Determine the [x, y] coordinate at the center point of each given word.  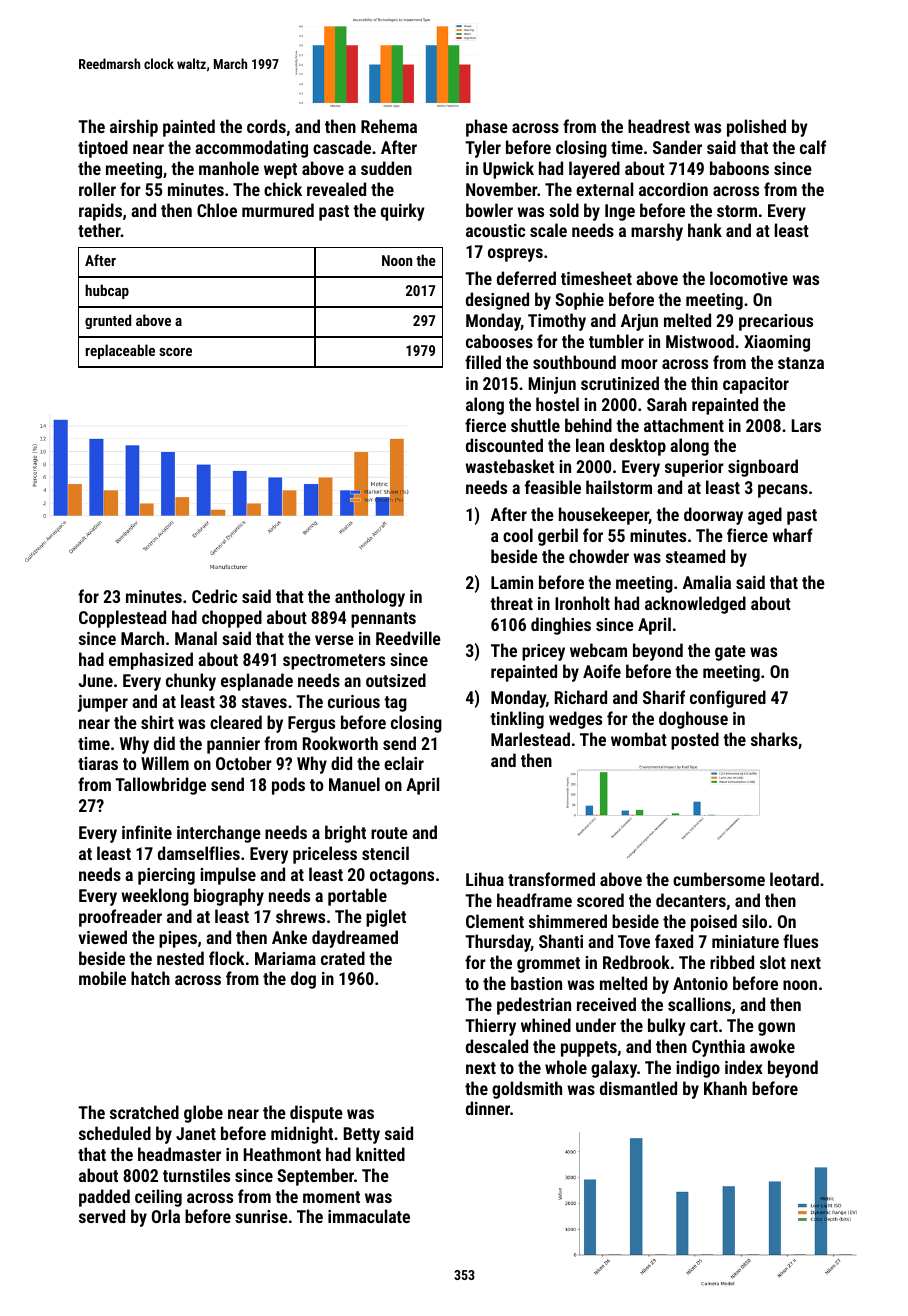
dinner [488, 1108]
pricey [543, 652]
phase [487, 128]
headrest [659, 126]
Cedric [214, 596]
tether [99, 230]
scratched [144, 1112]
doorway [713, 516]
